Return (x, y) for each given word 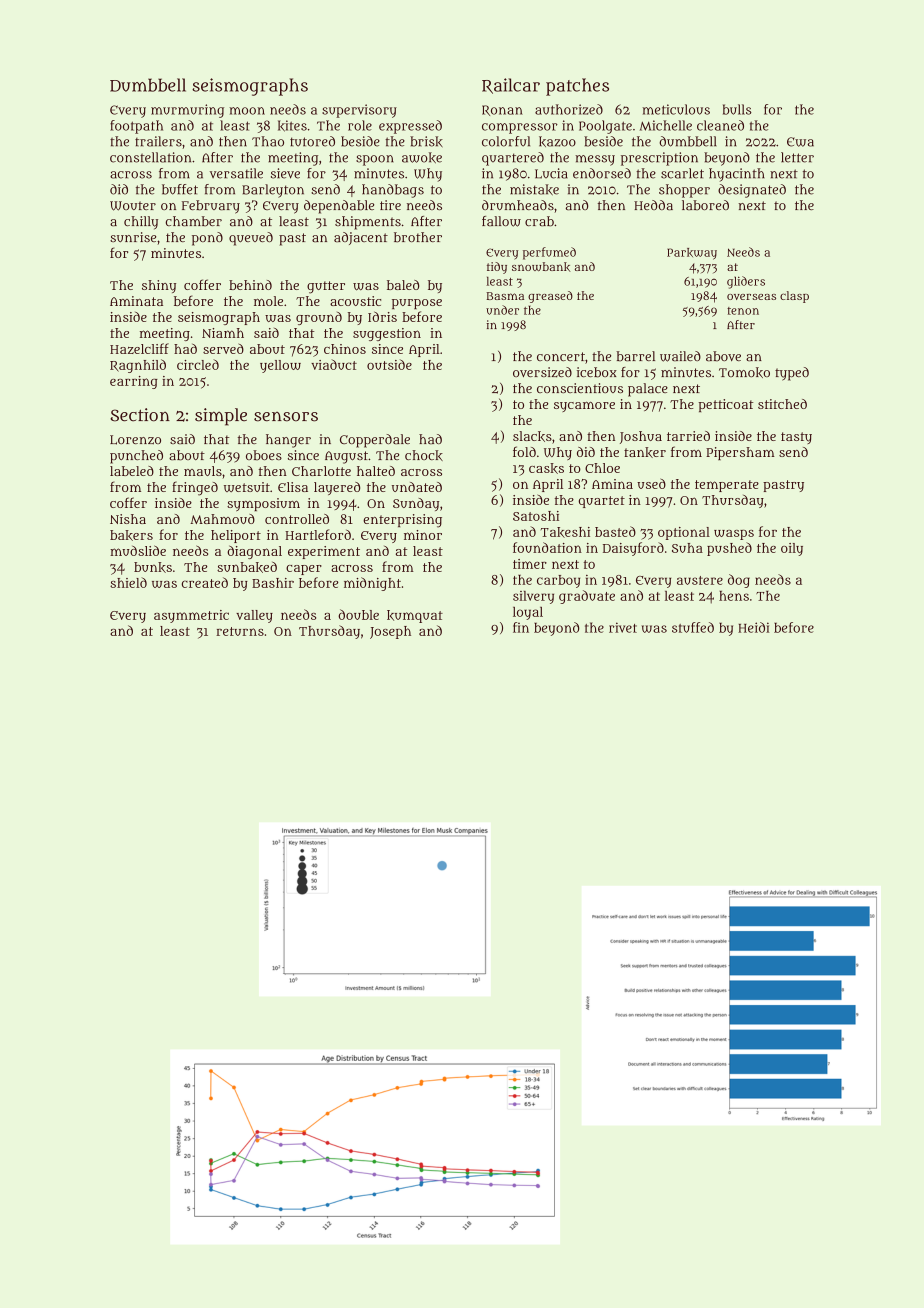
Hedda (653, 205)
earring (134, 382)
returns (240, 631)
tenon (743, 311)
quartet (602, 502)
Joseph (390, 632)
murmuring (187, 111)
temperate (727, 486)
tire (390, 205)
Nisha (128, 519)
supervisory (359, 111)
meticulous (676, 109)
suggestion (387, 334)
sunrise (133, 237)
